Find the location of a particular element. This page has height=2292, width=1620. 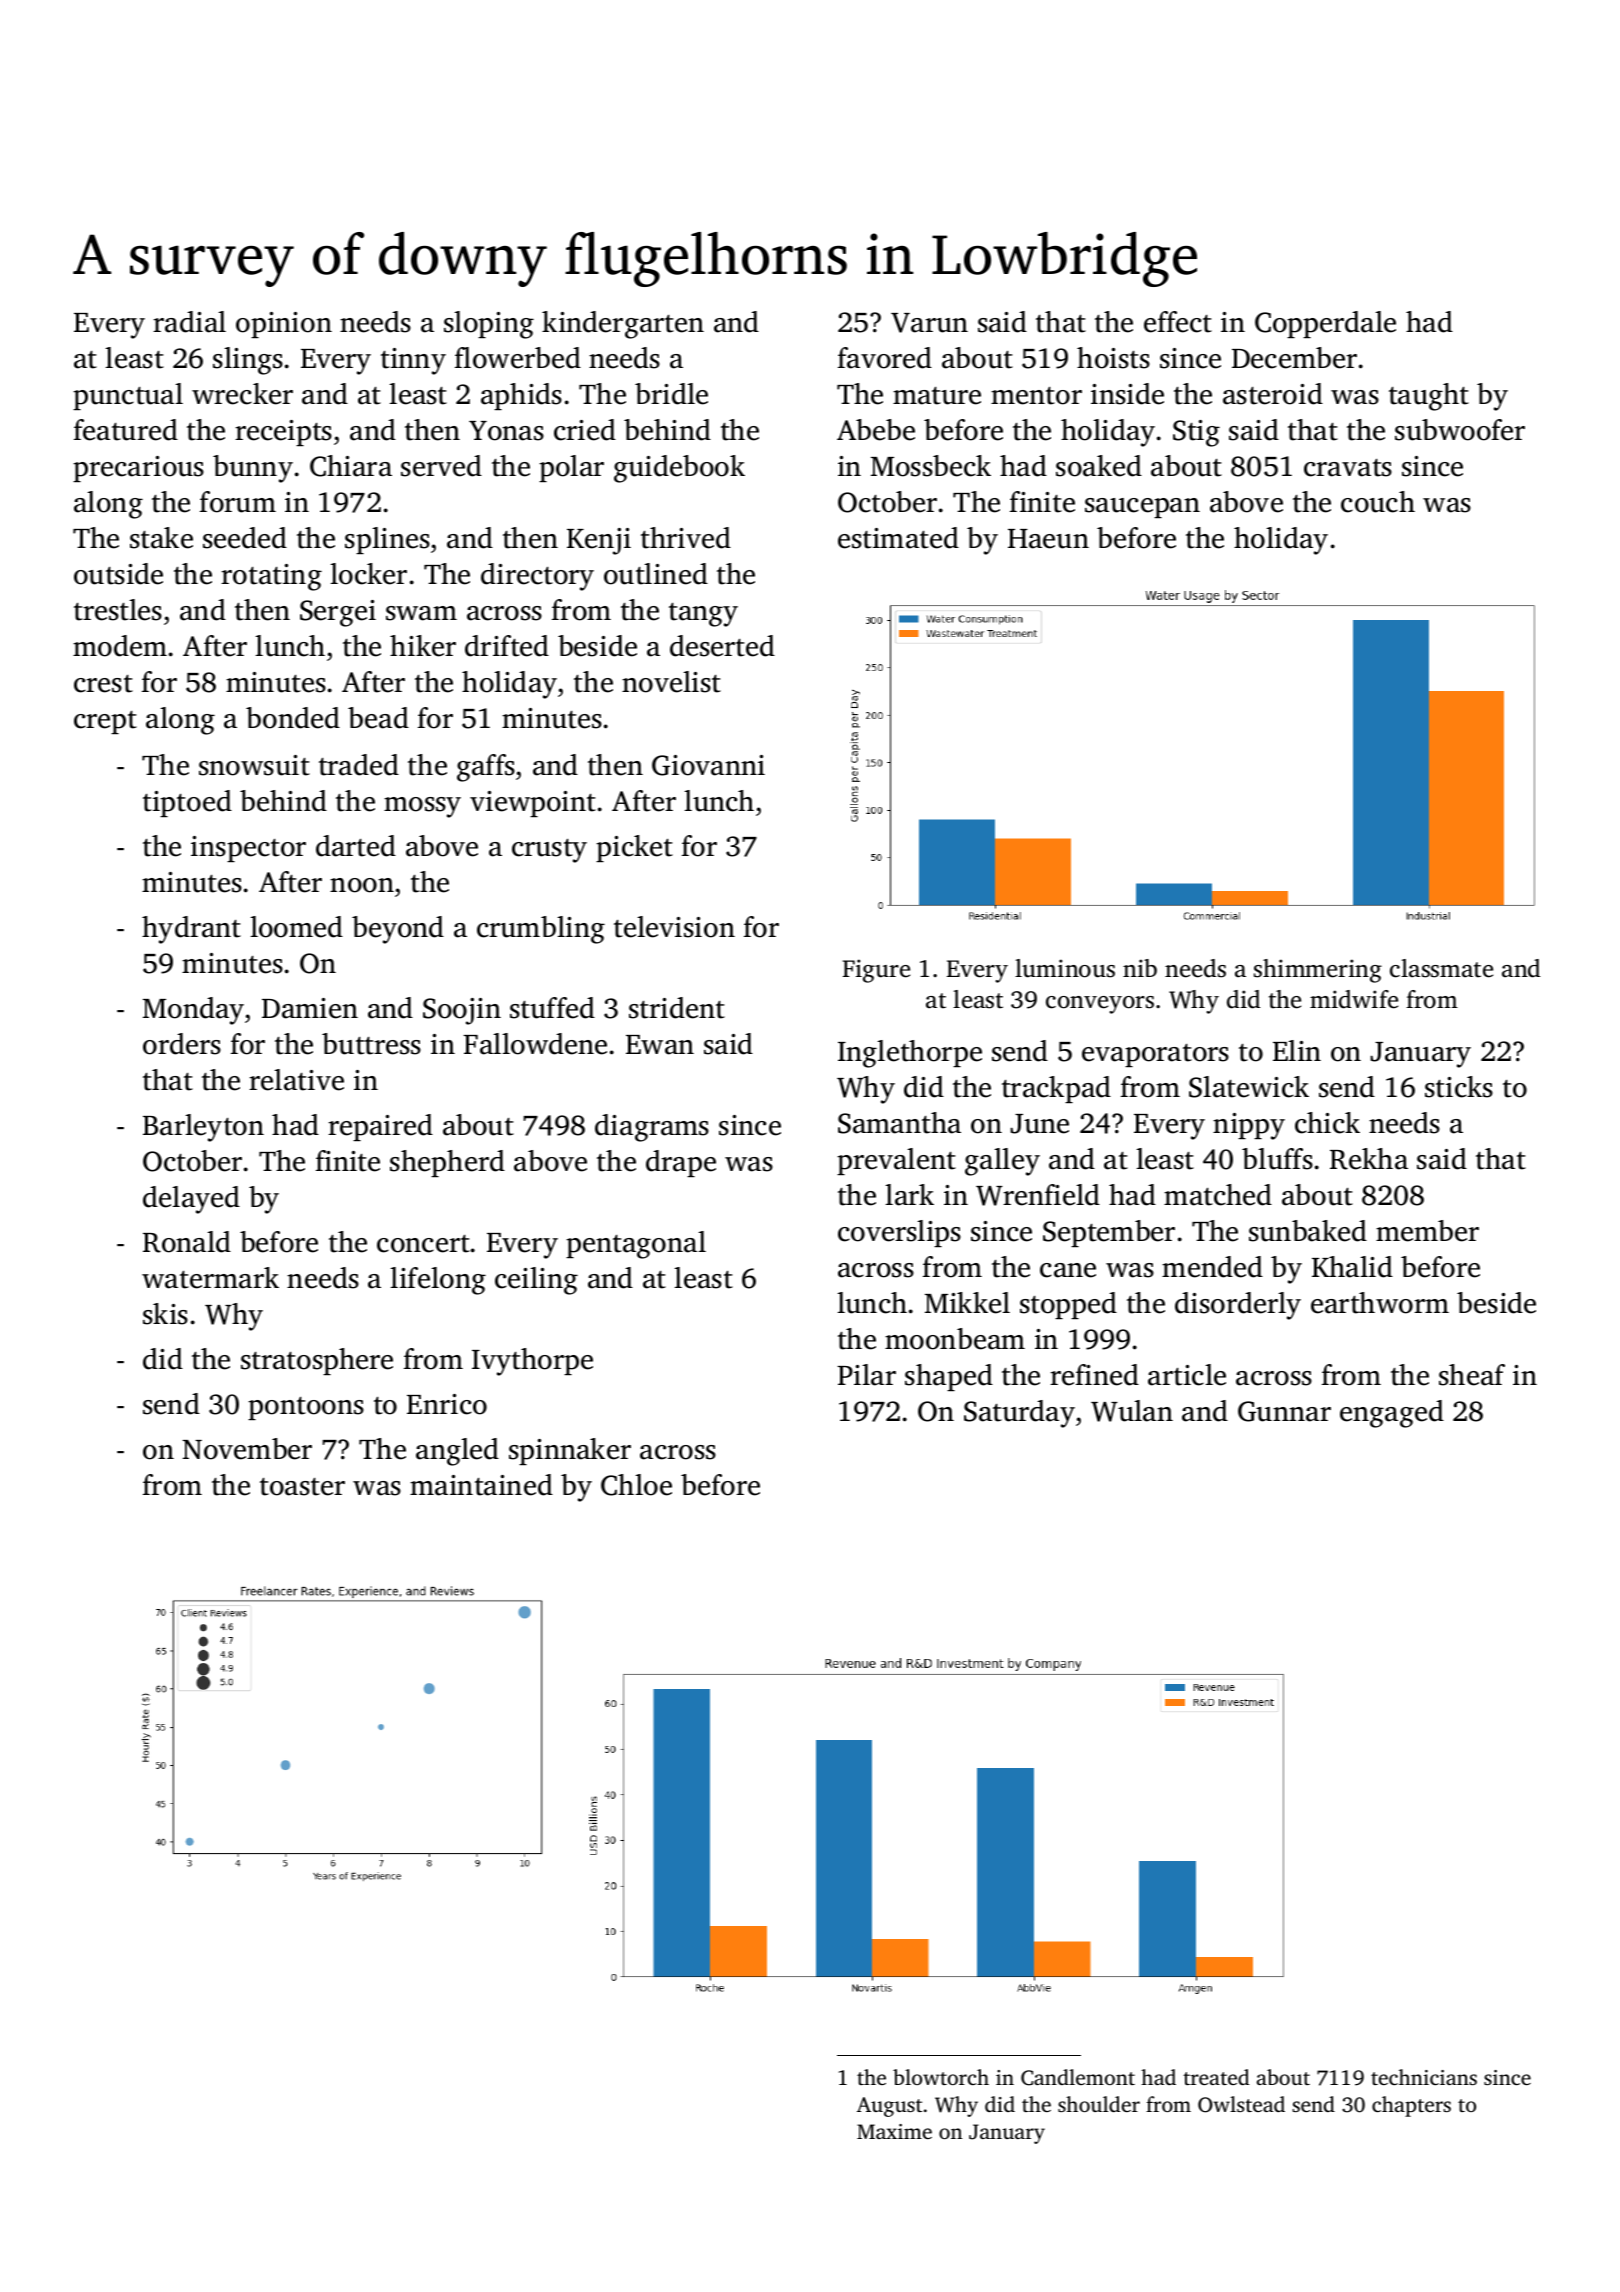

Maxime is located at coordinates (894, 2131).
